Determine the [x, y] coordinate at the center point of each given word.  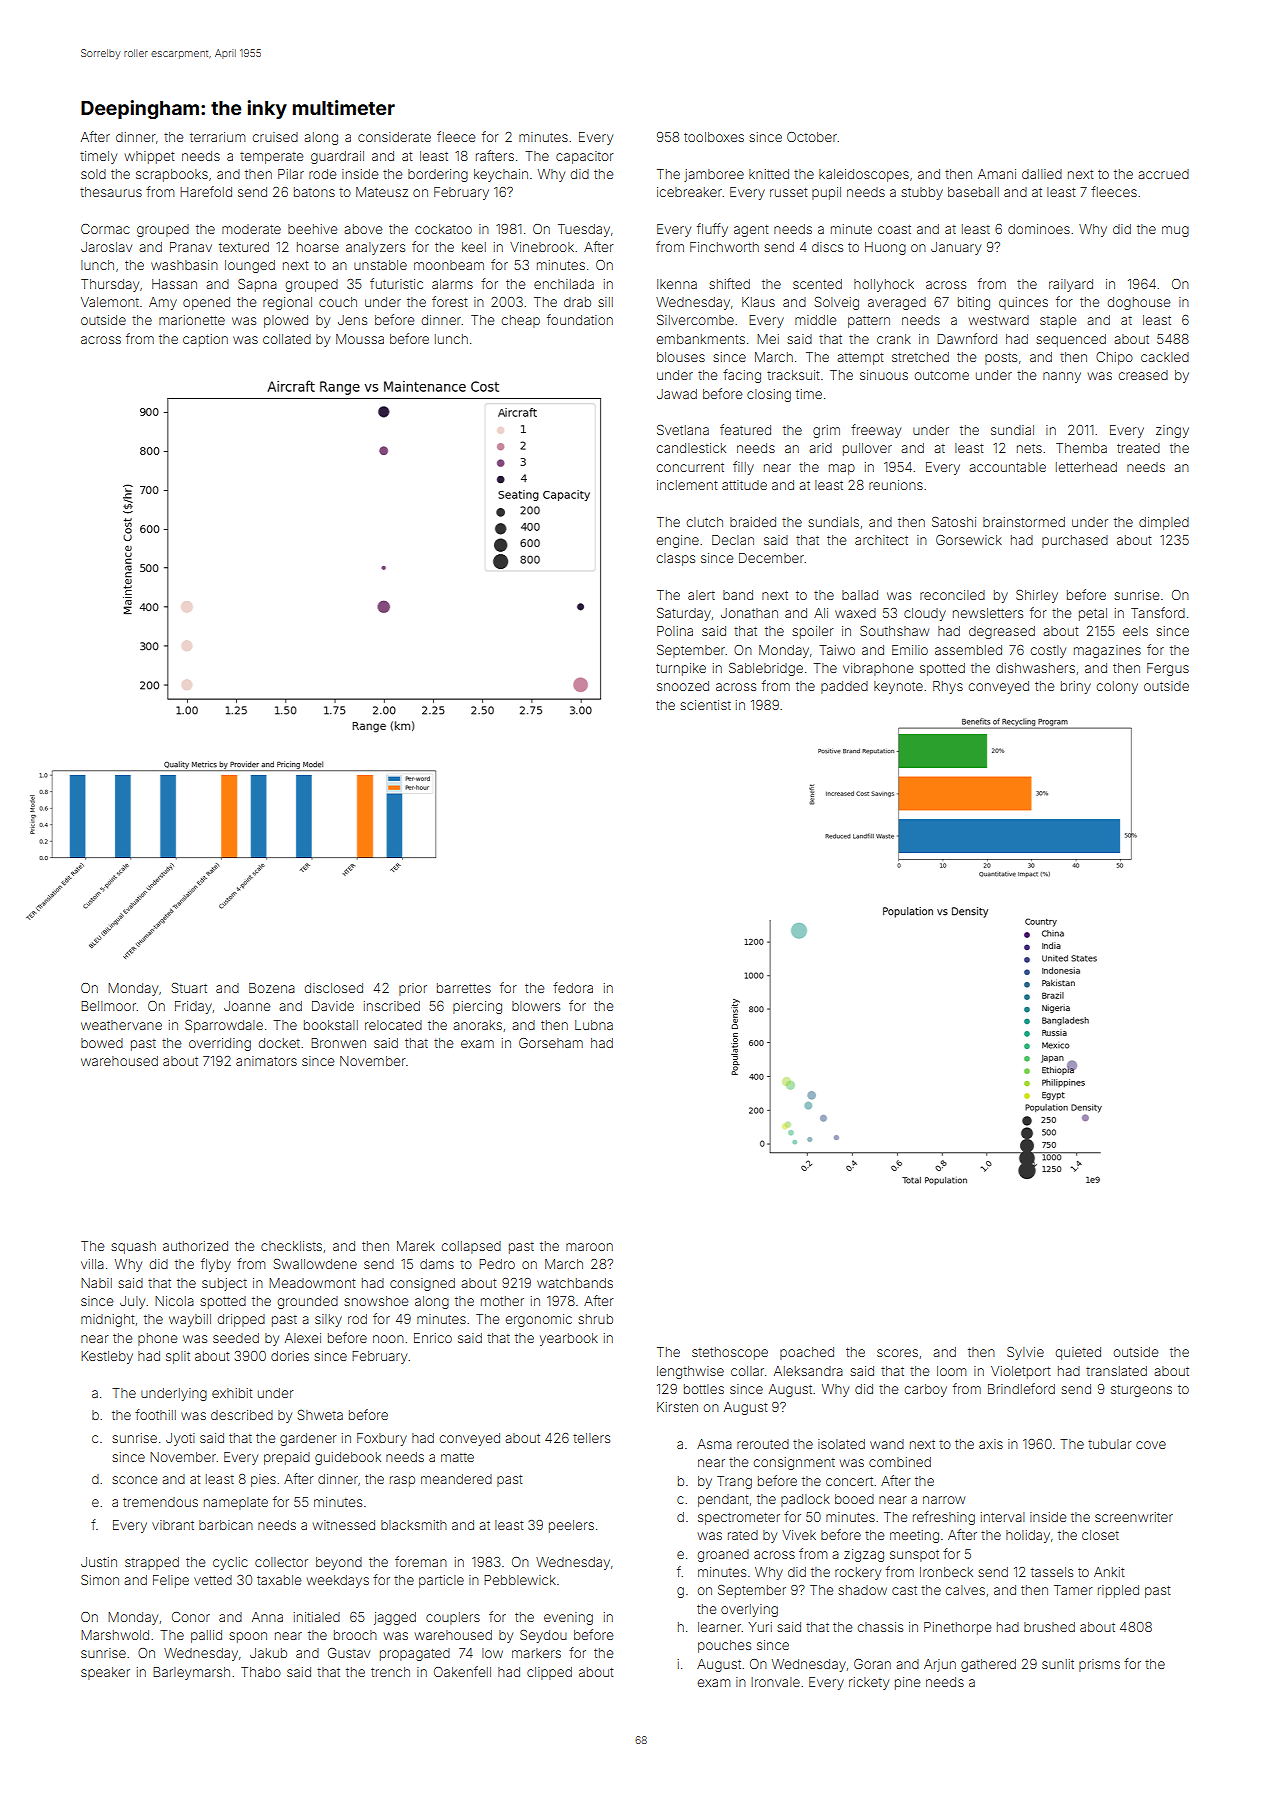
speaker [105, 1673]
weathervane [121, 1025]
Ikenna [677, 284]
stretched [920, 357]
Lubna [594, 1025]
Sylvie [1025, 1353]
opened [206, 303]
